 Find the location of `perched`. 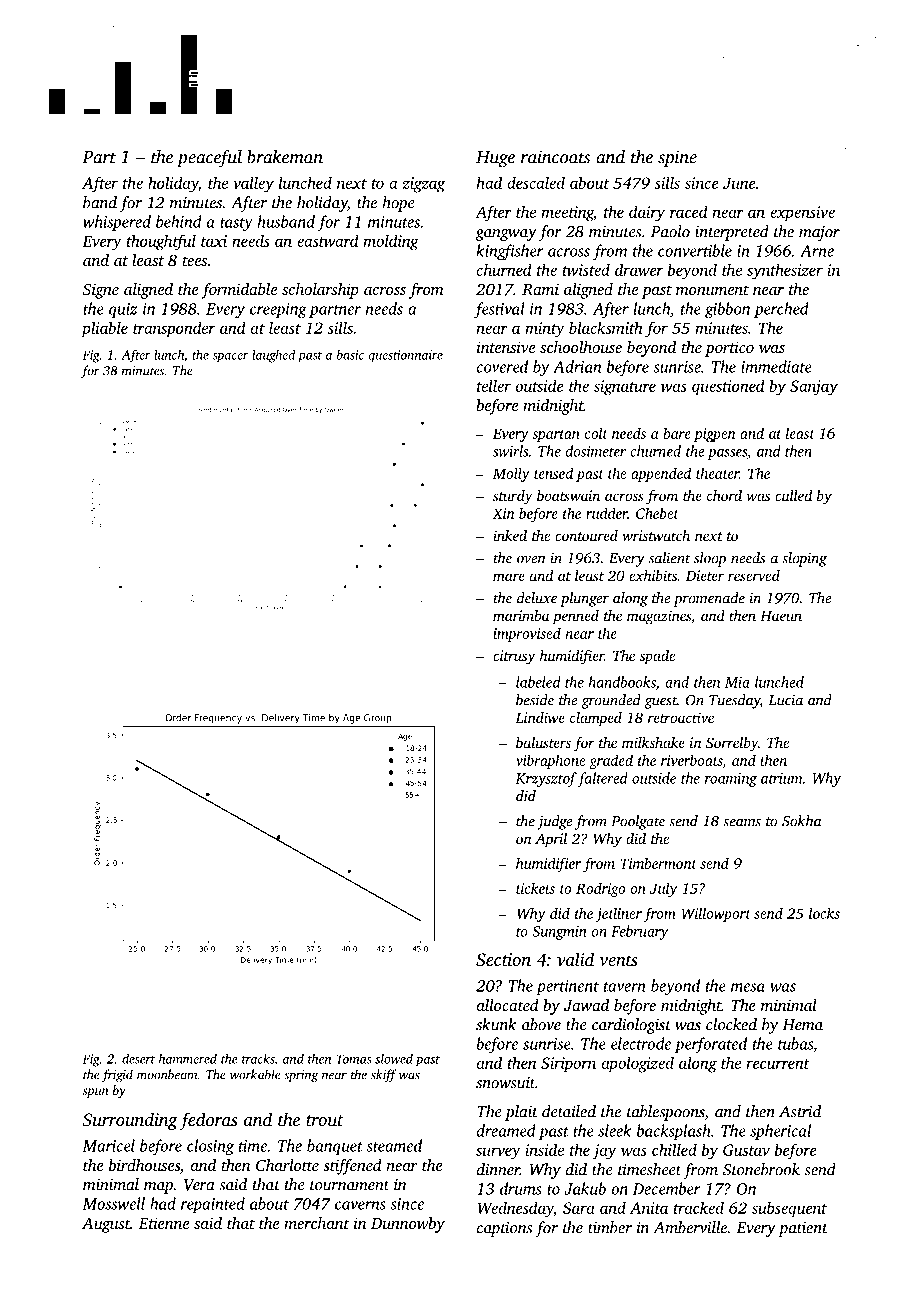

perched is located at coordinates (781, 310).
